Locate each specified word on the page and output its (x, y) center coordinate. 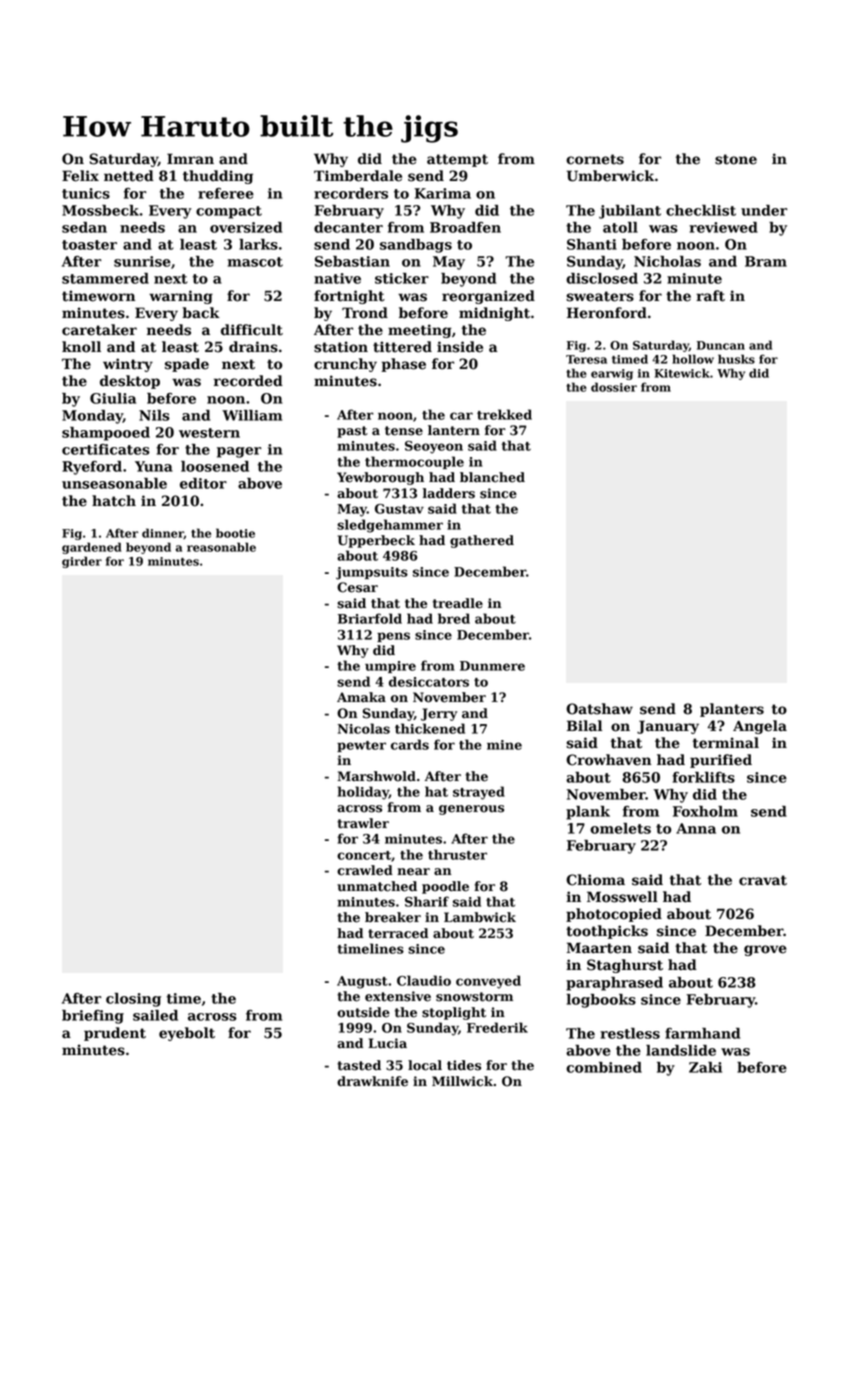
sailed (155, 1015)
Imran (190, 158)
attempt (457, 160)
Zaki (705, 1067)
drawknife (372, 1081)
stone (736, 159)
